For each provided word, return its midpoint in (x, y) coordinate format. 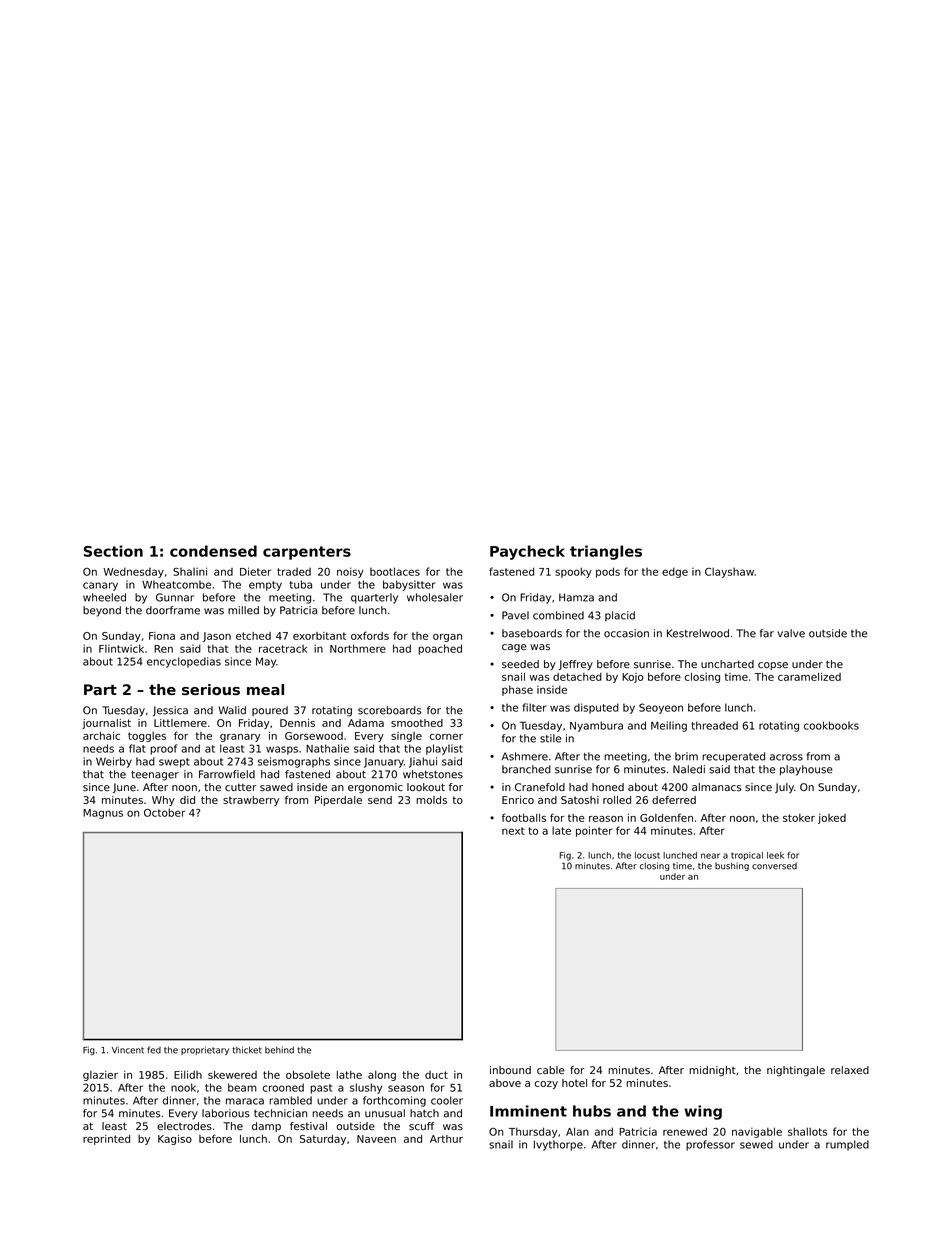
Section (113, 551)
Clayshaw (729, 572)
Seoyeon (661, 708)
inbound (510, 1070)
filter (534, 707)
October (164, 812)
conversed (774, 866)
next (513, 831)
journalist (106, 724)
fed (154, 1050)
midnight (712, 1071)
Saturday (323, 1140)
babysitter (409, 585)
